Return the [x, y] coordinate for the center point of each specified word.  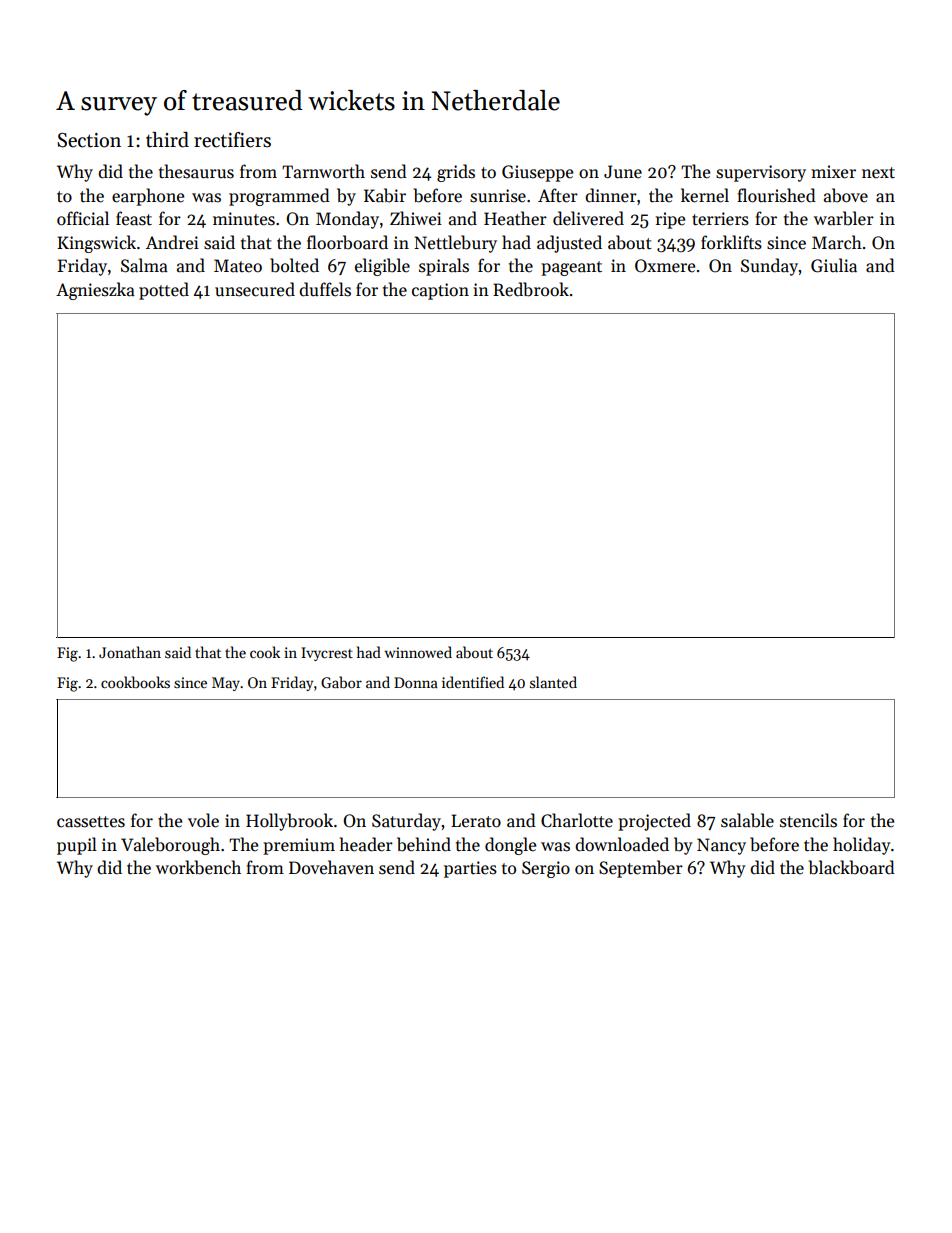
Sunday [770, 267]
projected [654, 822]
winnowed [418, 652]
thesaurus [196, 171]
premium [299, 846]
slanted [553, 682]
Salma [144, 265]
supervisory [761, 173]
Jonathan [130, 652]
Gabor [341, 682]
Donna [416, 682]
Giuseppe [537, 173]
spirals [444, 267]
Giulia [834, 265]
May [226, 684]
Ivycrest [327, 654]
